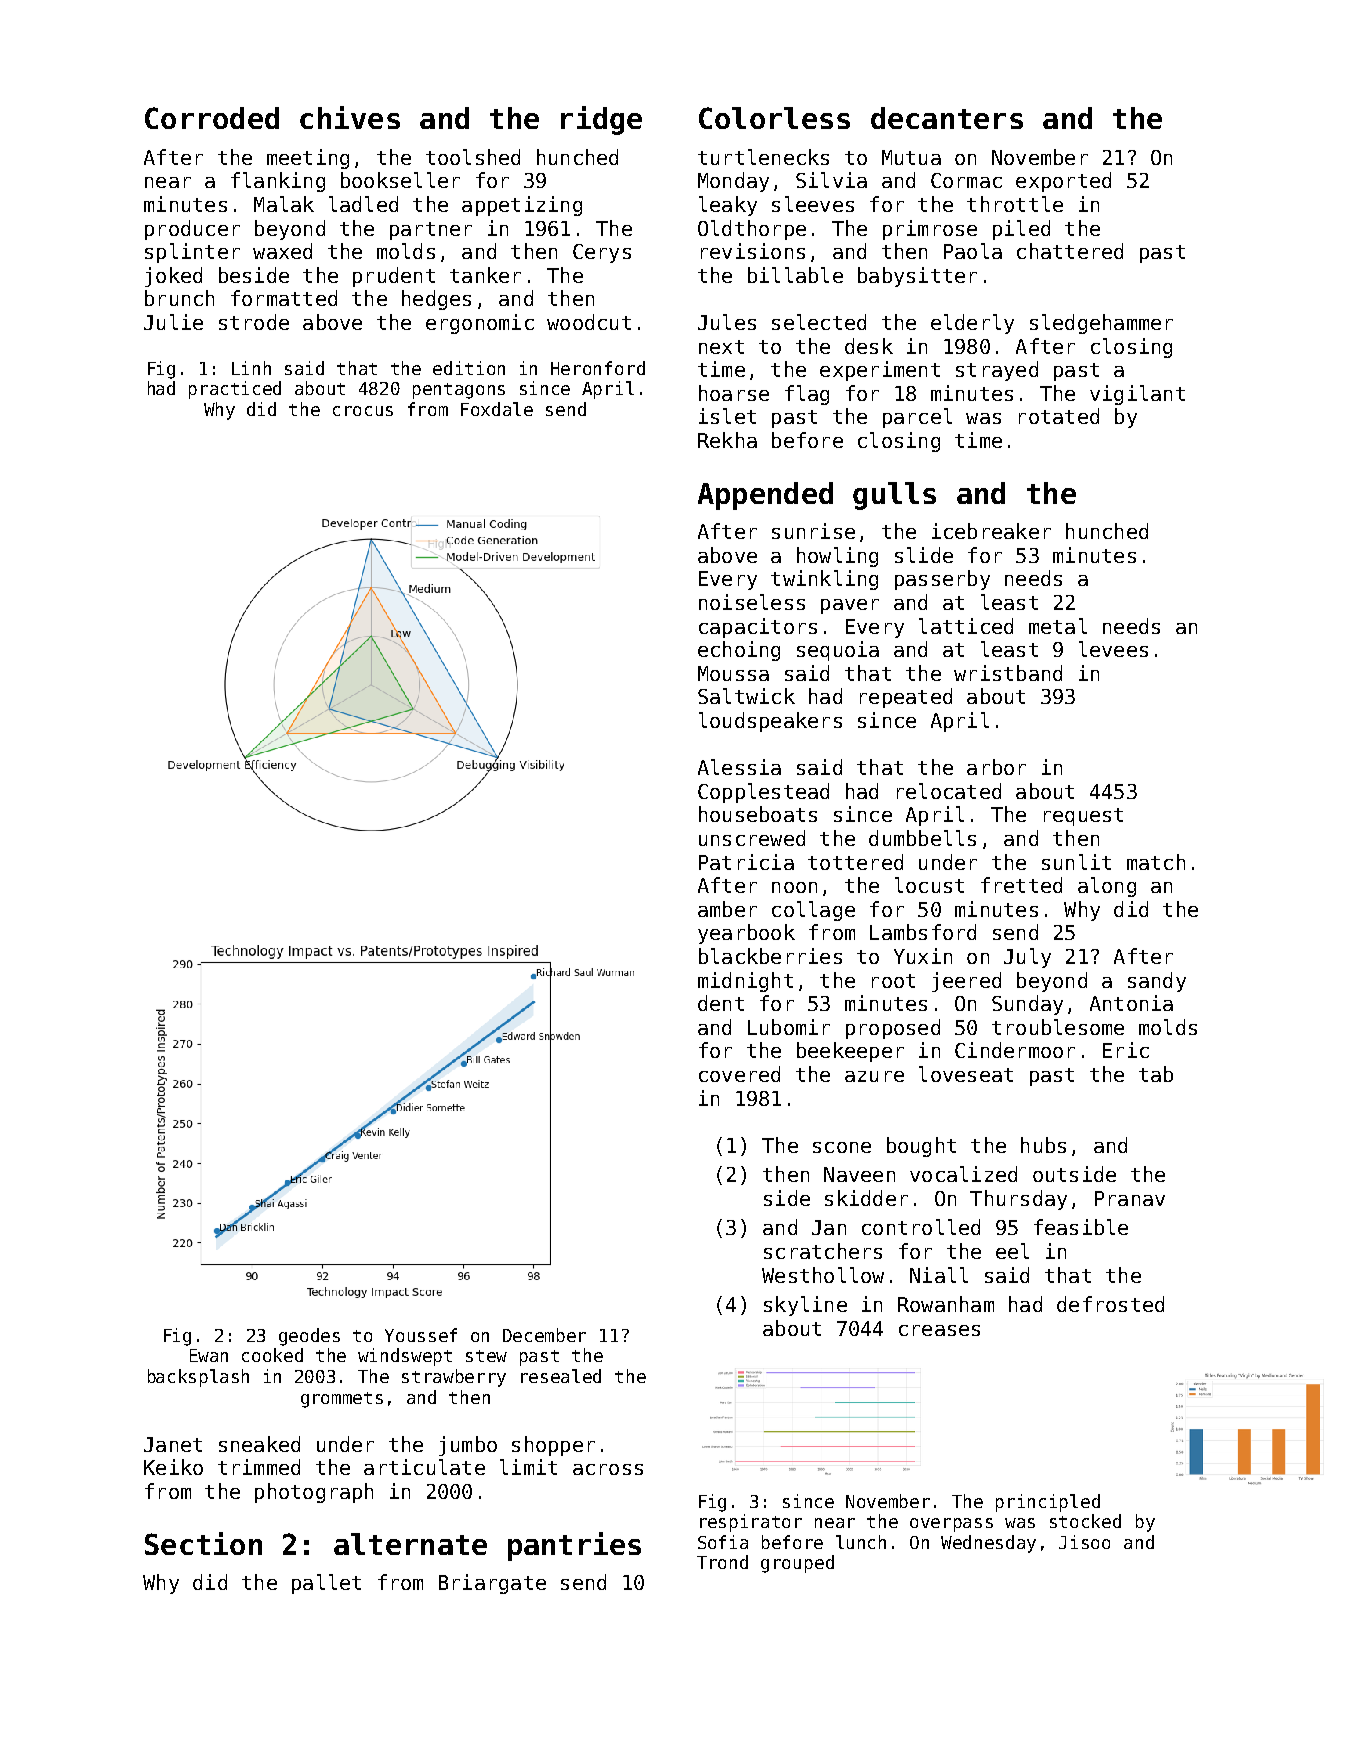  Describe the element at coordinates (1058, 626) in the screenshot. I see `metal` at that location.
